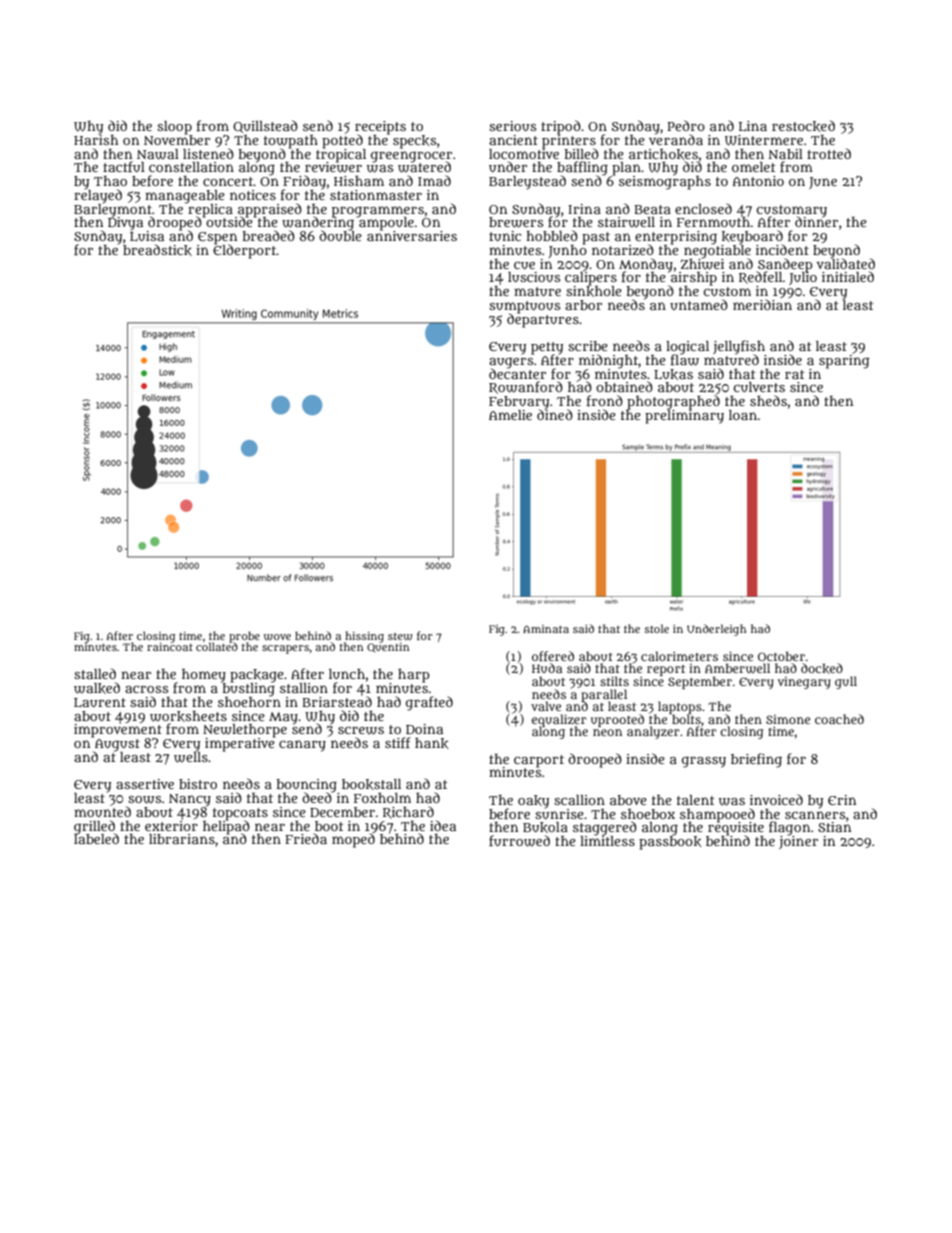 The width and height of the image is (952, 1233). What do you see at coordinates (686, 125) in the image?
I see `Pedro` at bounding box center [686, 125].
